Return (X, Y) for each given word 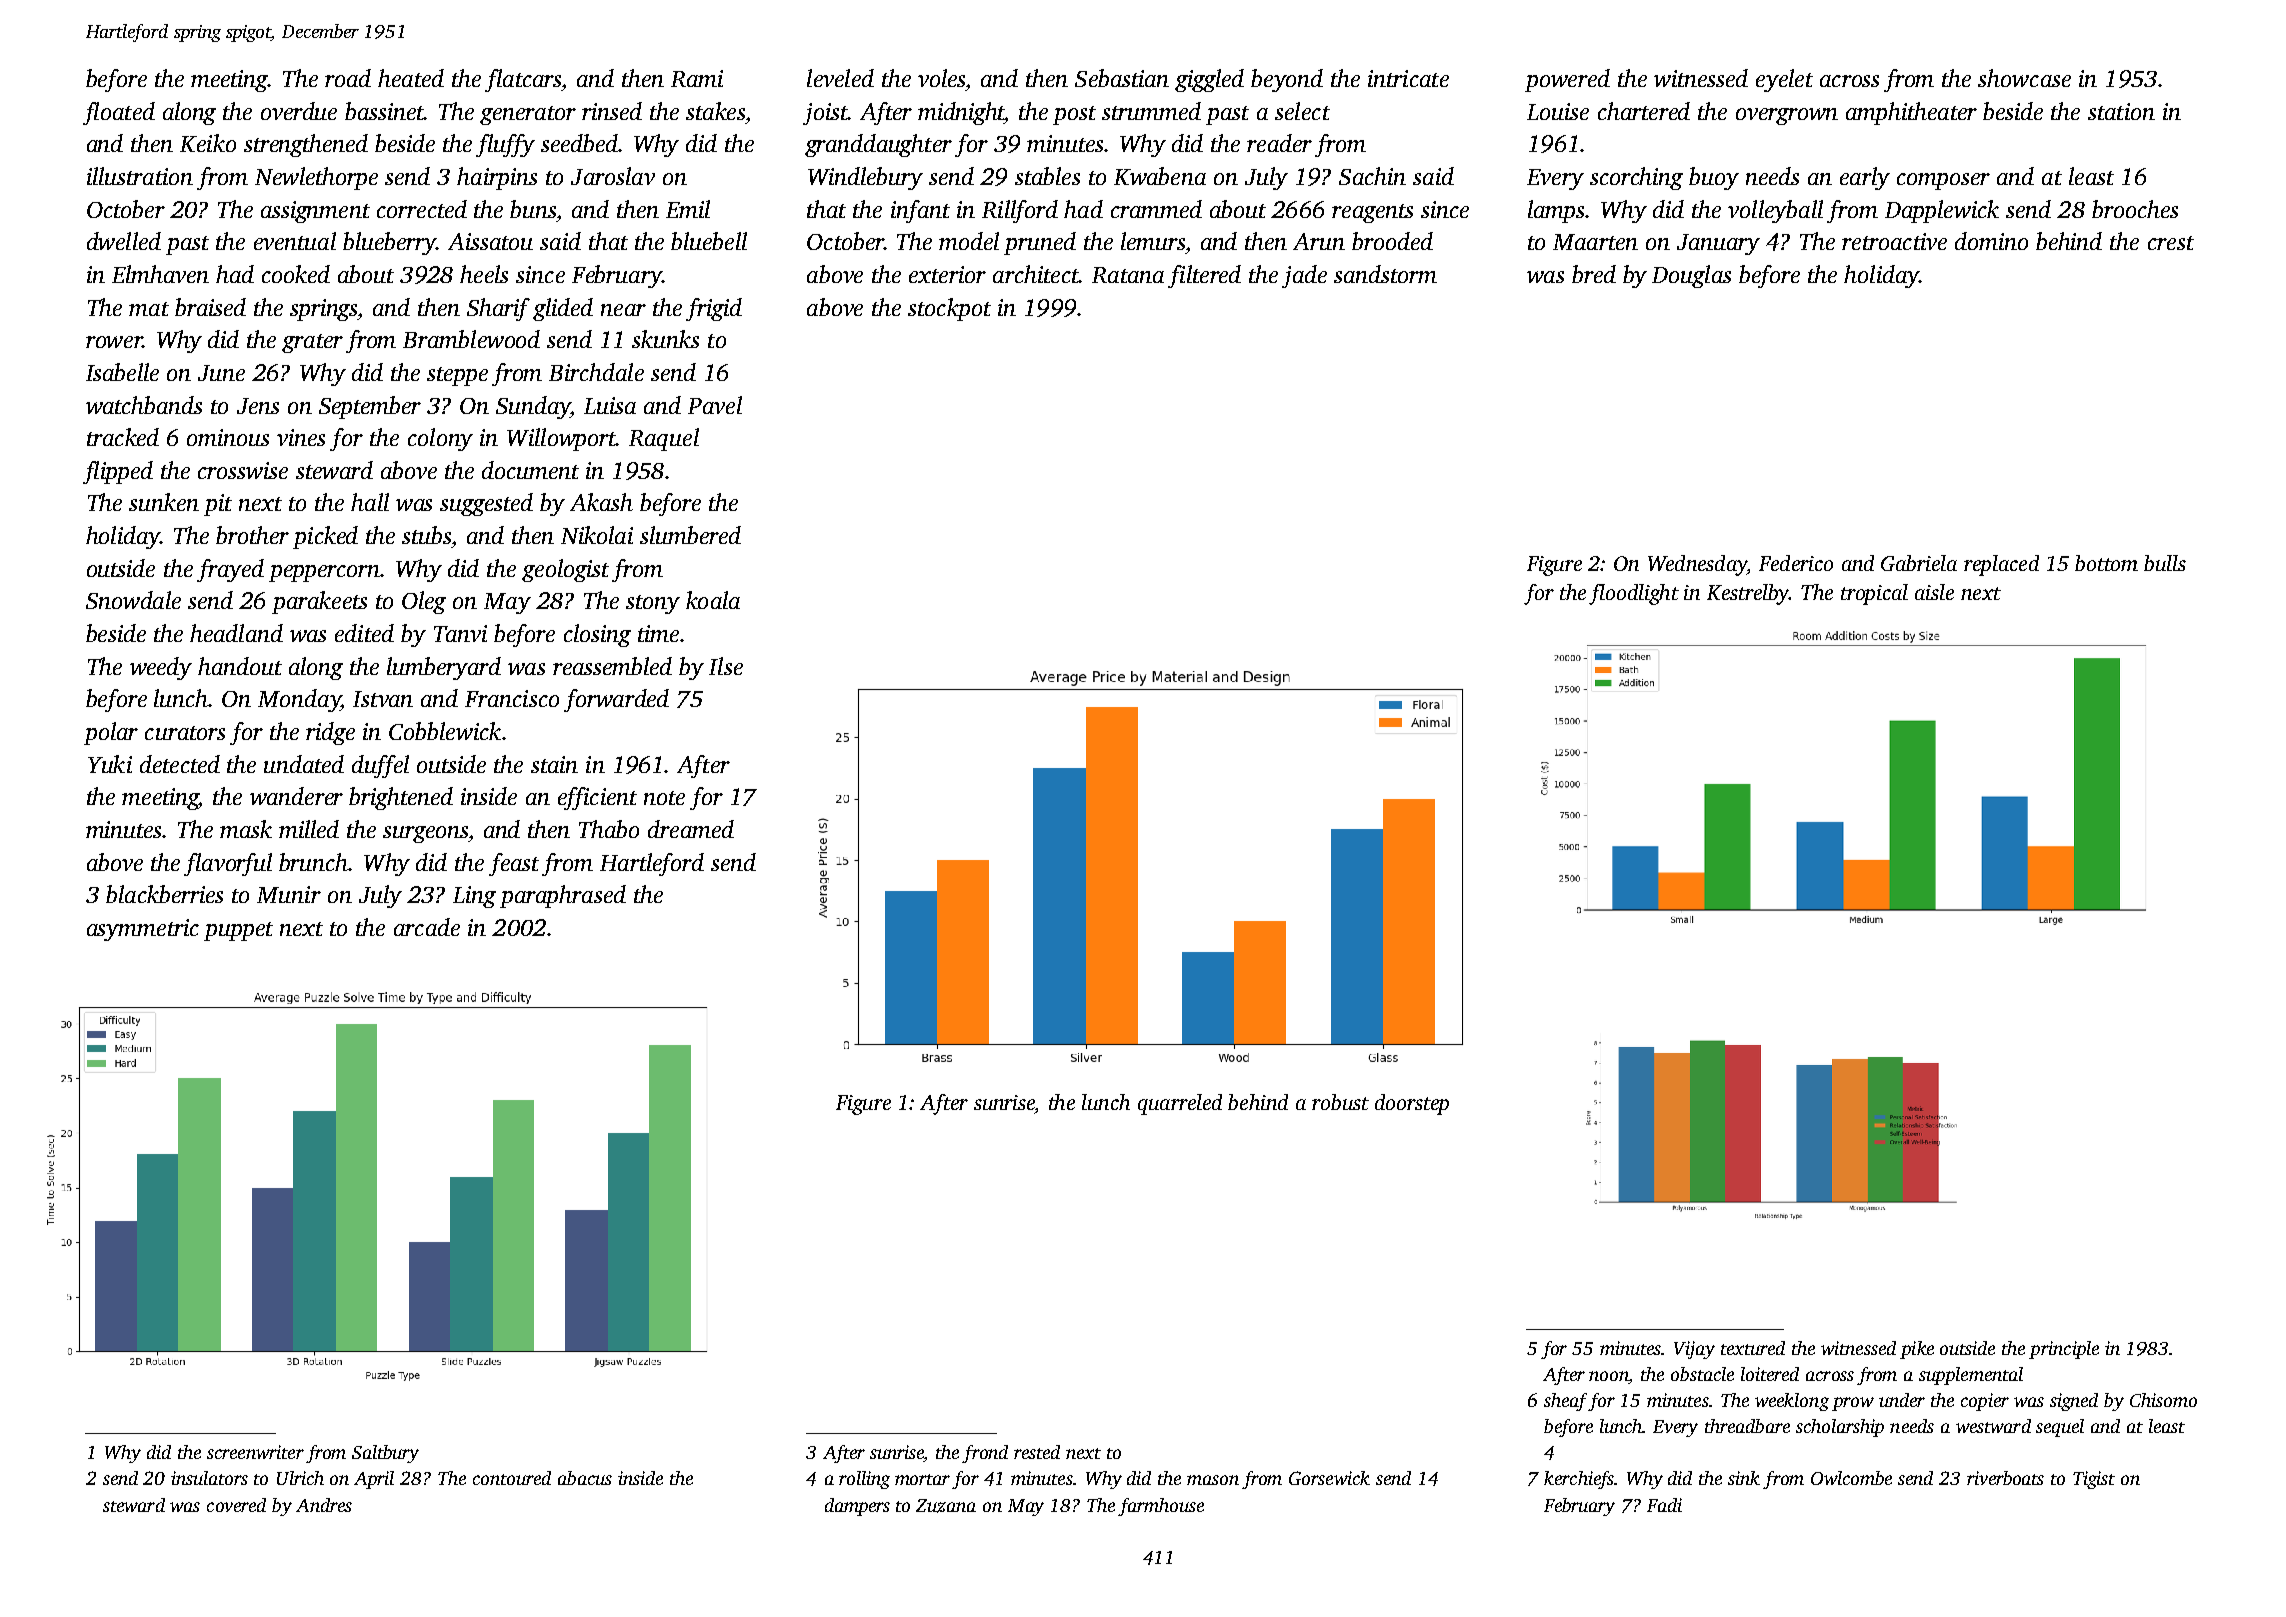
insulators (209, 1478)
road (348, 78)
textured (1753, 1348)
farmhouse (1161, 1507)
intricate (1408, 78)
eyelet (1784, 80)
